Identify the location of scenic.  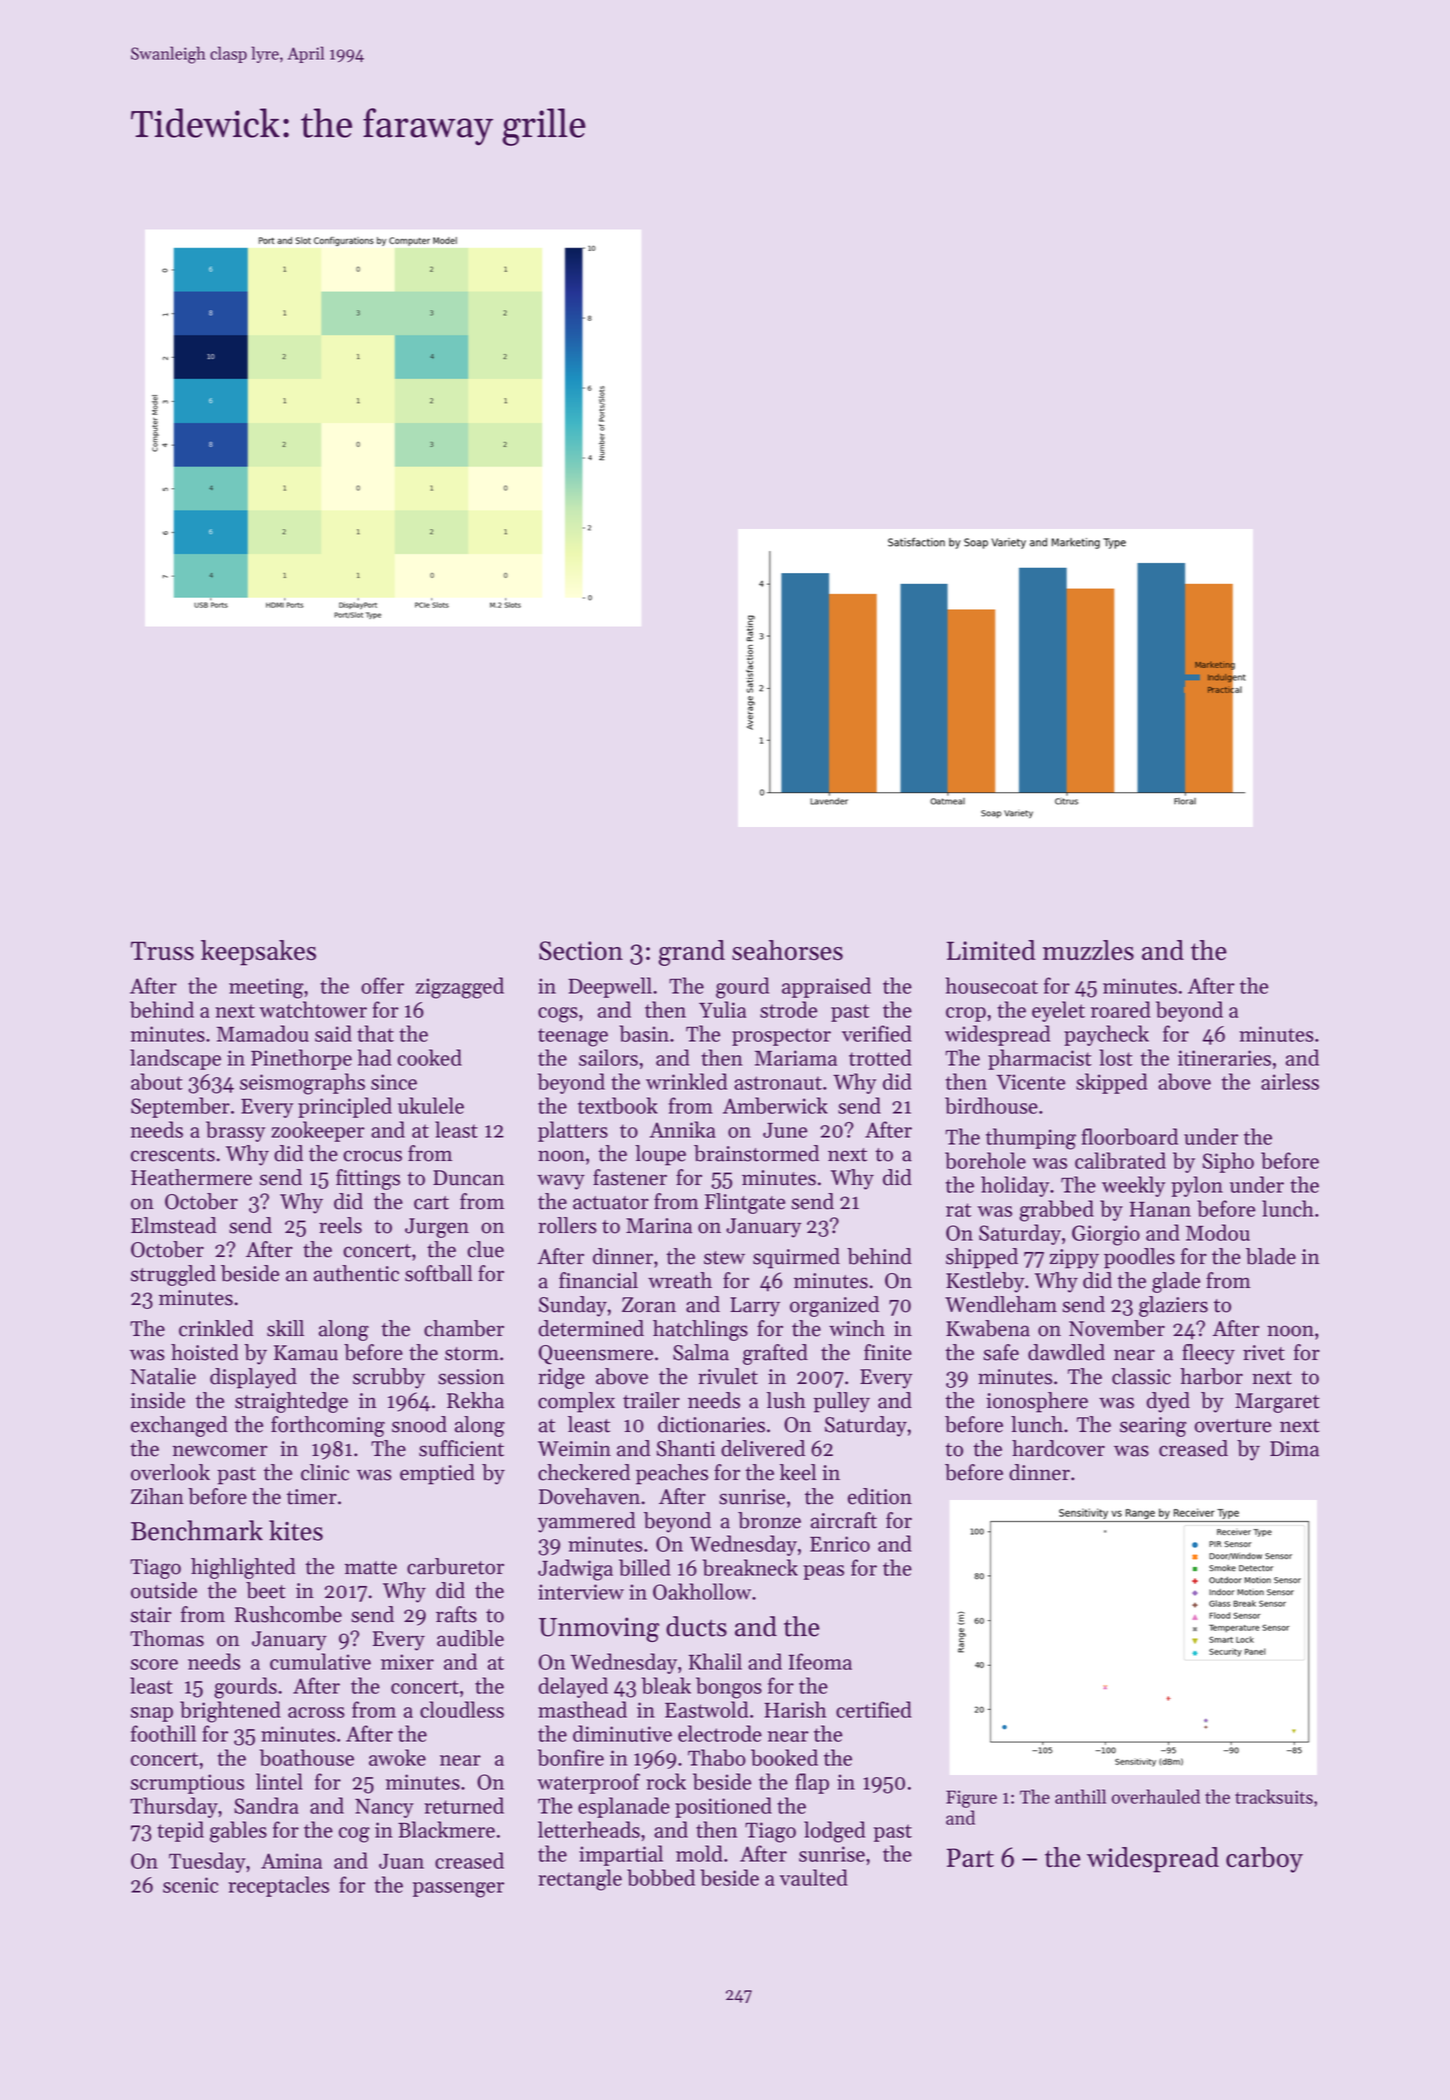
(190, 1885).
